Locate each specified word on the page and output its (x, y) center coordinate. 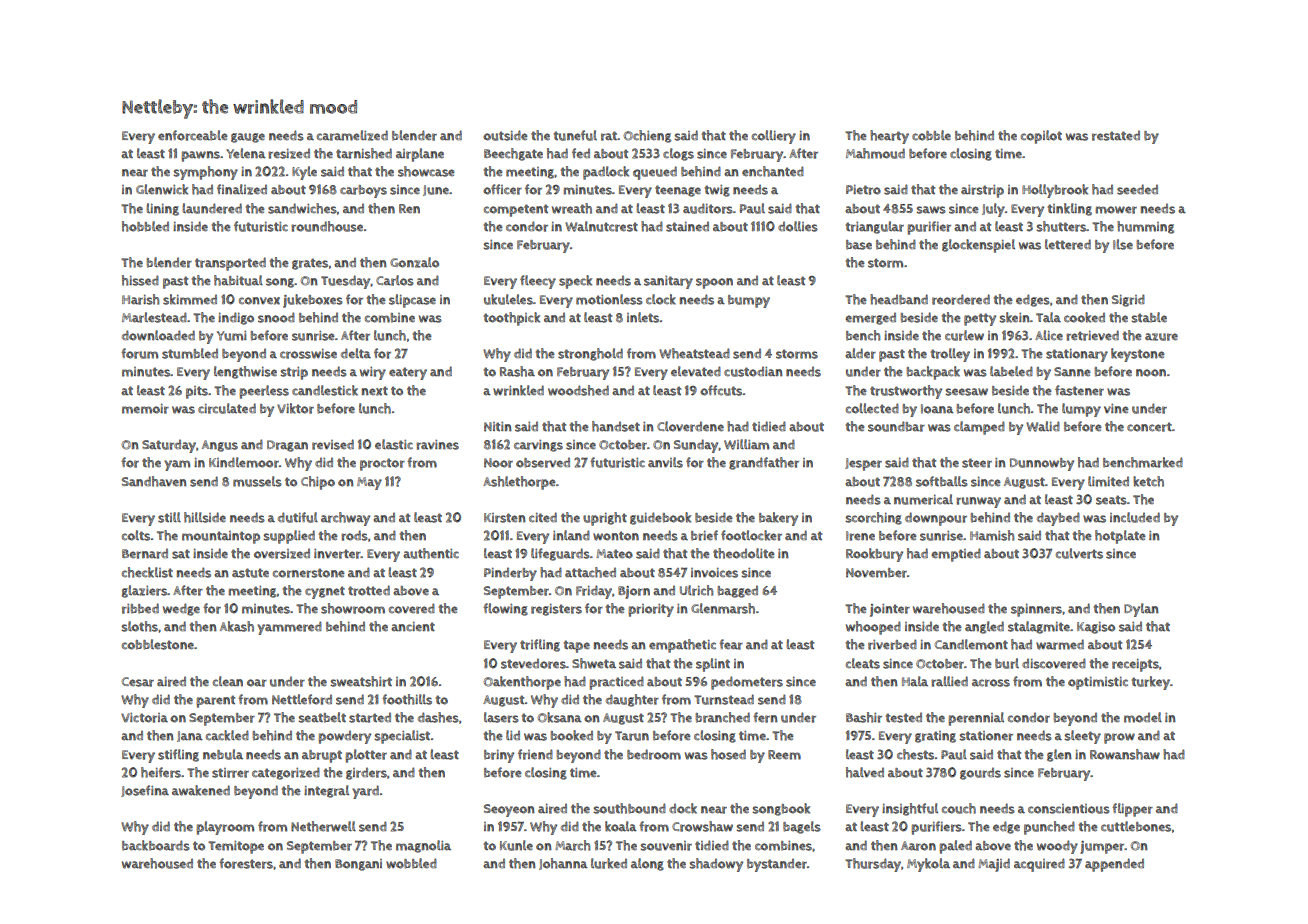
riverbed (892, 644)
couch (959, 808)
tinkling (1070, 209)
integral (326, 791)
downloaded (158, 335)
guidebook (660, 518)
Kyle (304, 173)
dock (683, 808)
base (859, 245)
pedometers (747, 683)
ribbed (140, 608)
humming (1145, 227)
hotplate (1120, 537)
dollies (798, 226)
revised (333, 444)
